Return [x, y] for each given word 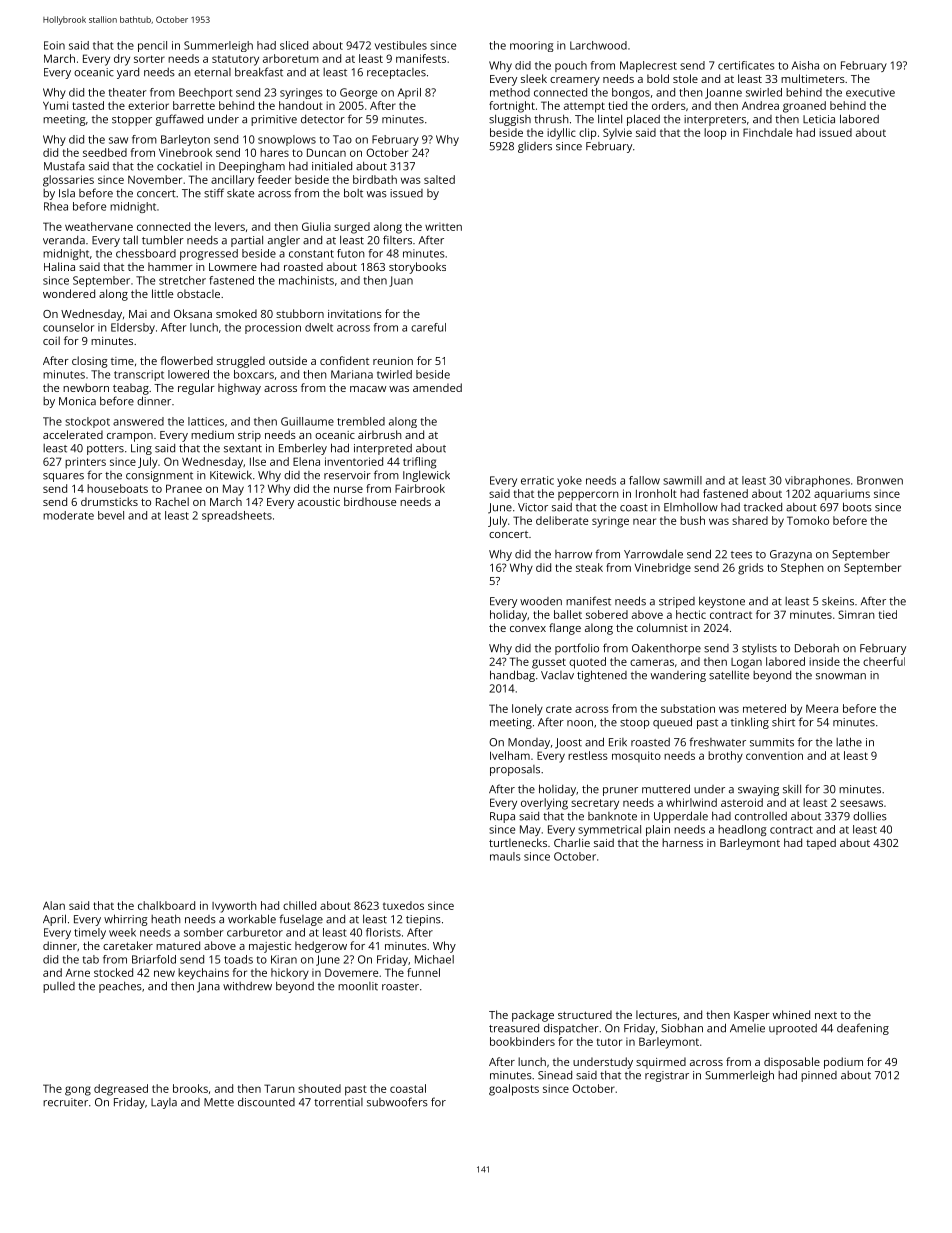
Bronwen [880, 480]
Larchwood [598, 45]
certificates [746, 65]
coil [51, 340]
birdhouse [370, 501]
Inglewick [426, 476]
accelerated [73, 434]
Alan [54, 905]
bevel [111, 515]
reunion [393, 361]
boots [857, 507]
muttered [666, 789]
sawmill [682, 480]
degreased [121, 1090]
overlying [544, 804]
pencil [152, 46]
